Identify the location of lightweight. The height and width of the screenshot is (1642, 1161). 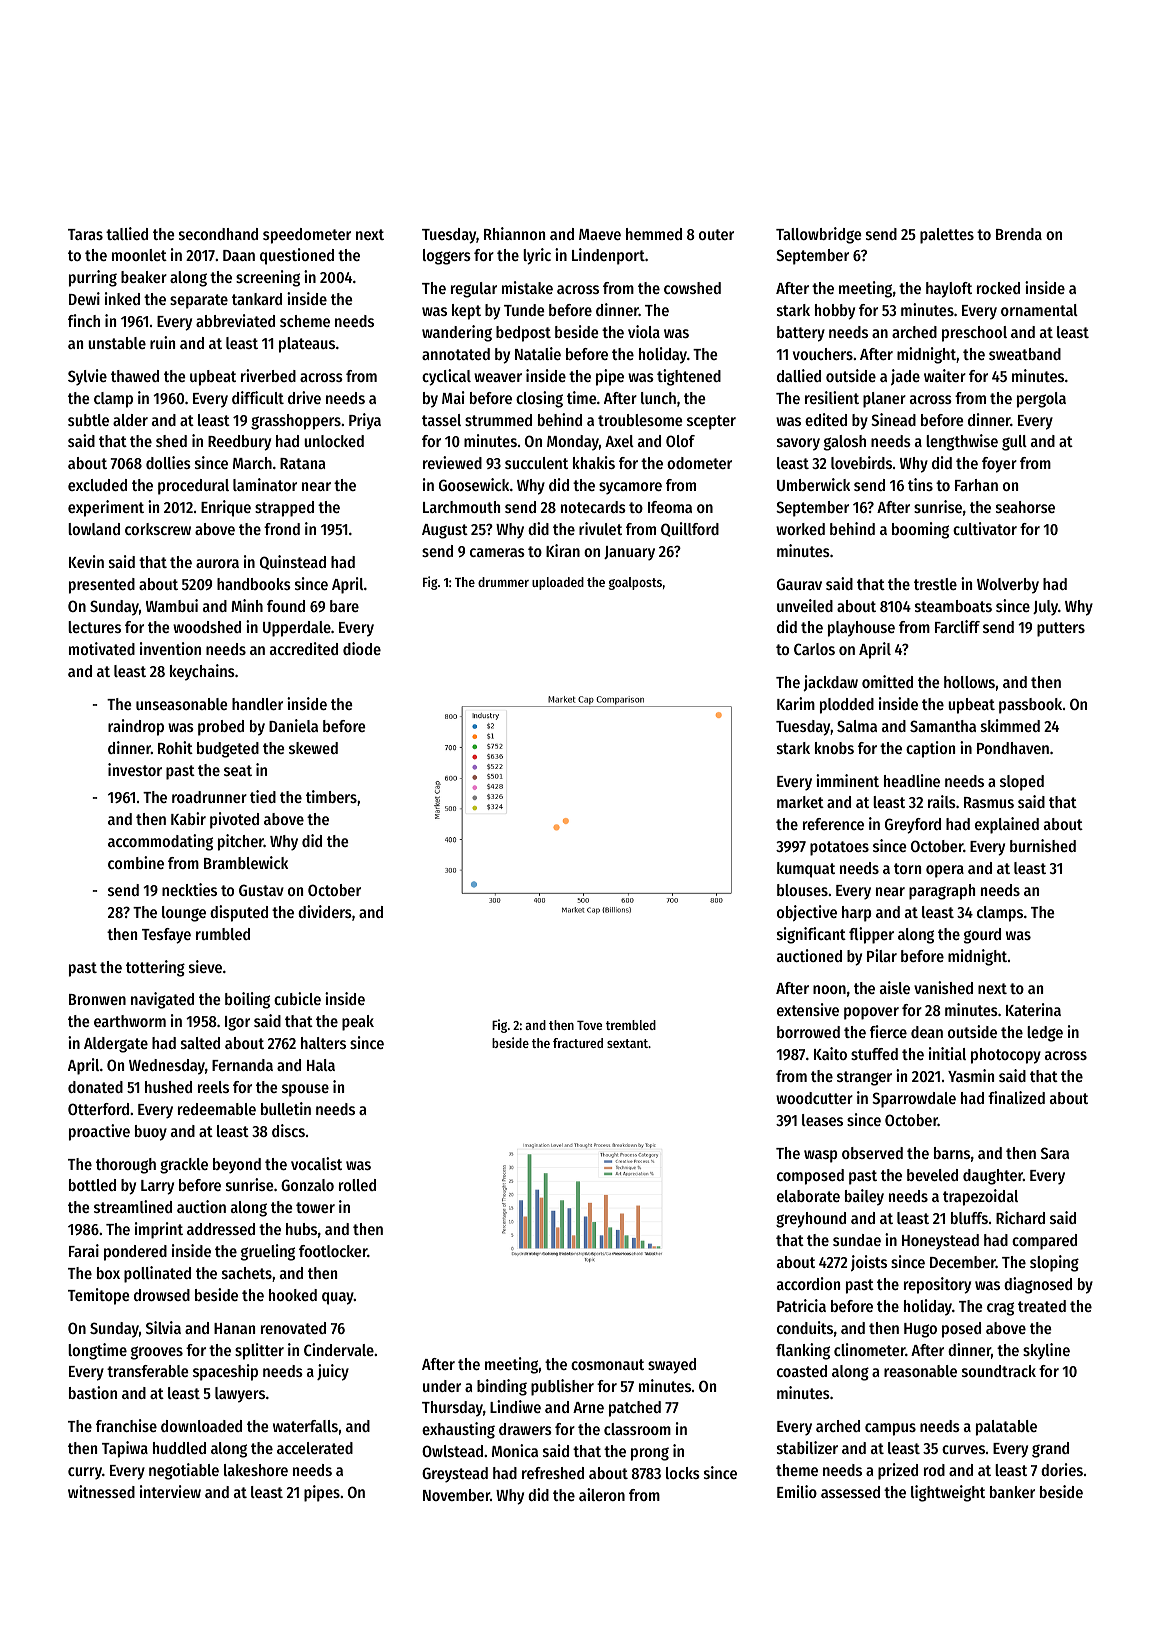
(948, 1493).
